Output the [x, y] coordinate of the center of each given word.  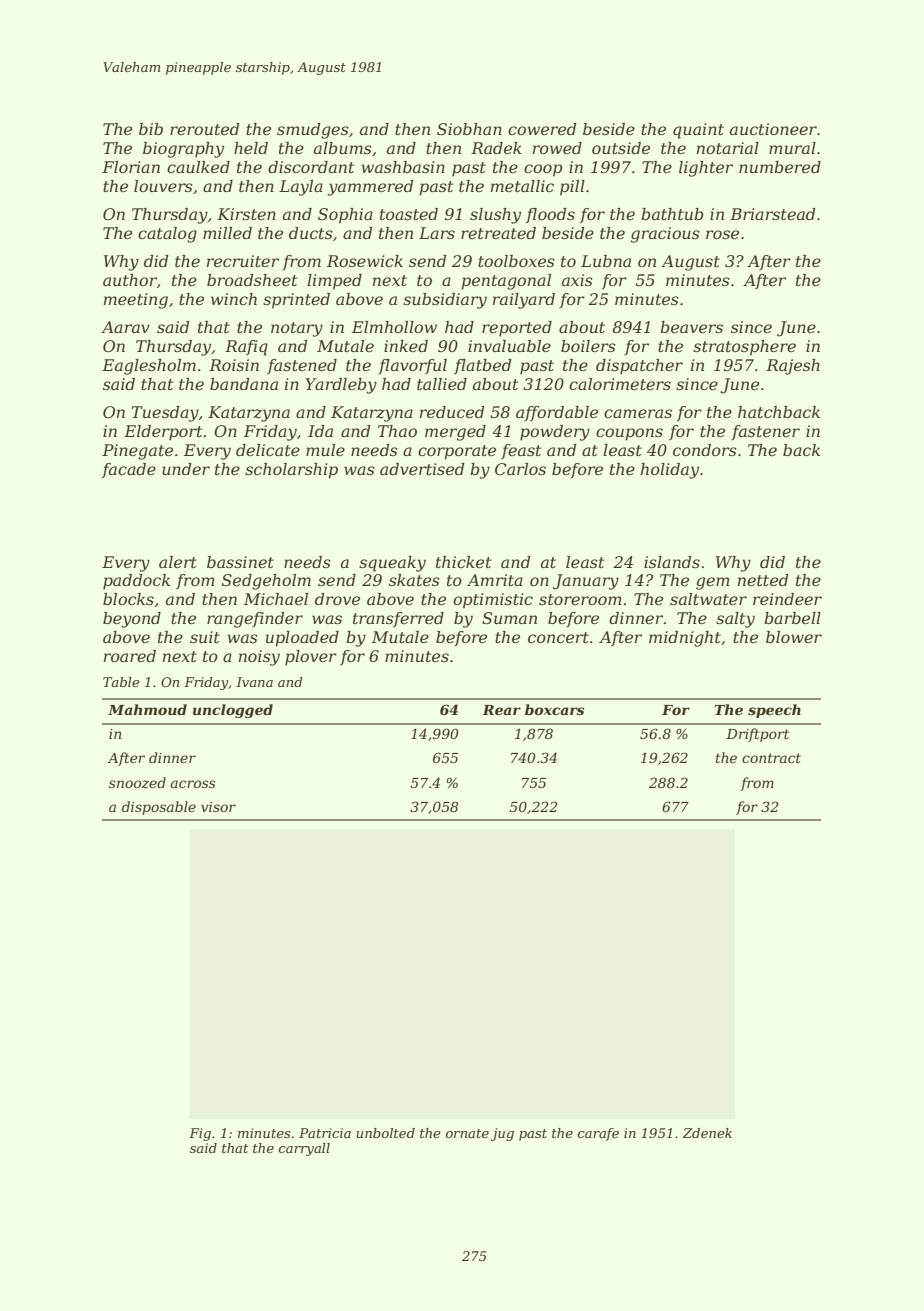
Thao [397, 431]
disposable [159, 808]
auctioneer [773, 129]
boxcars [554, 709]
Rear [501, 710]
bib [151, 129]
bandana [244, 384]
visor [218, 807]
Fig [200, 1134]
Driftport [757, 735]
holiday [670, 471]
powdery [555, 433]
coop [543, 170]
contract [771, 758]
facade [129, 471]
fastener [765, 432]
